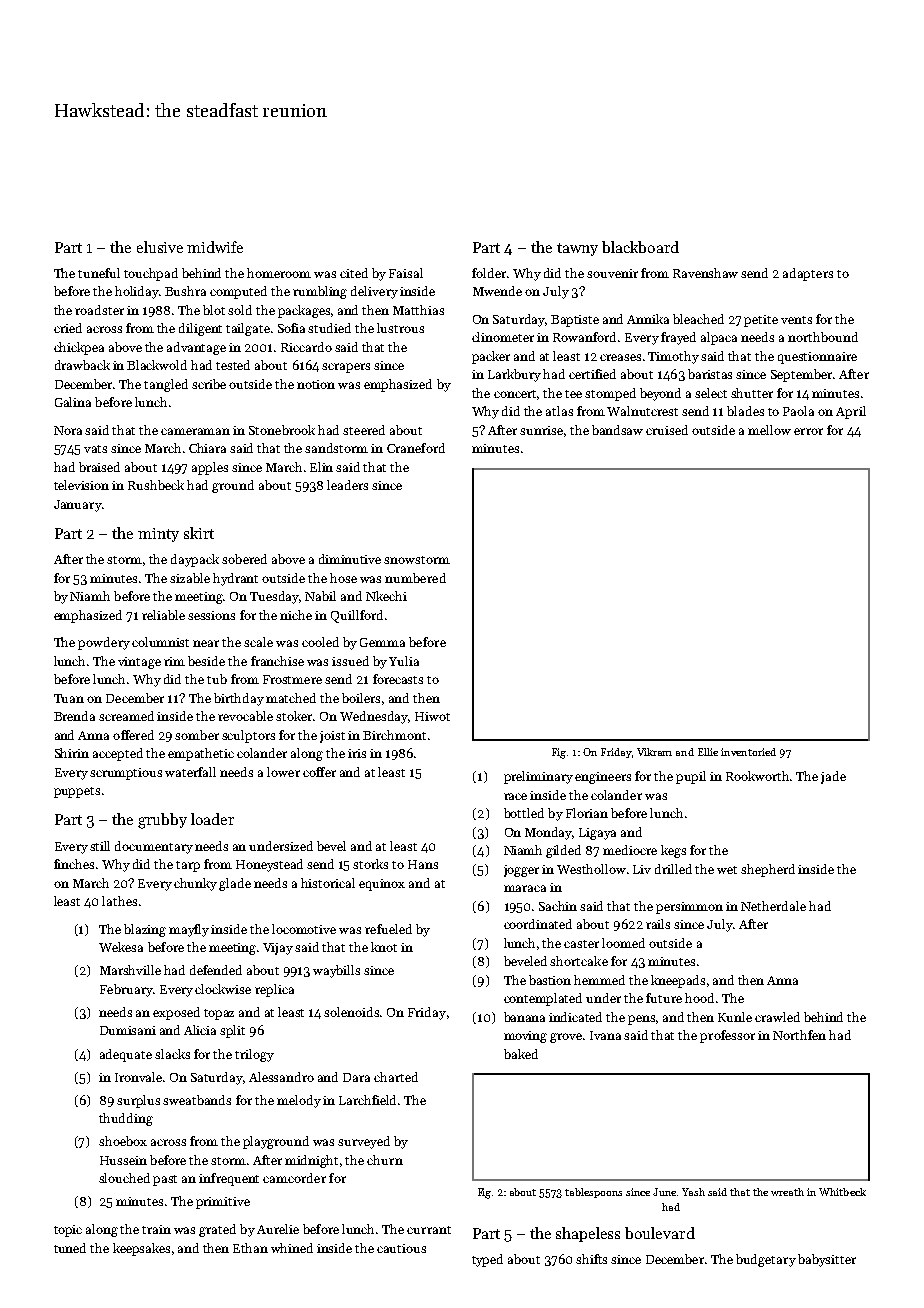  Describe the element at coordinates (217, 1230) in the screenshot. I see `grated` at that location.
